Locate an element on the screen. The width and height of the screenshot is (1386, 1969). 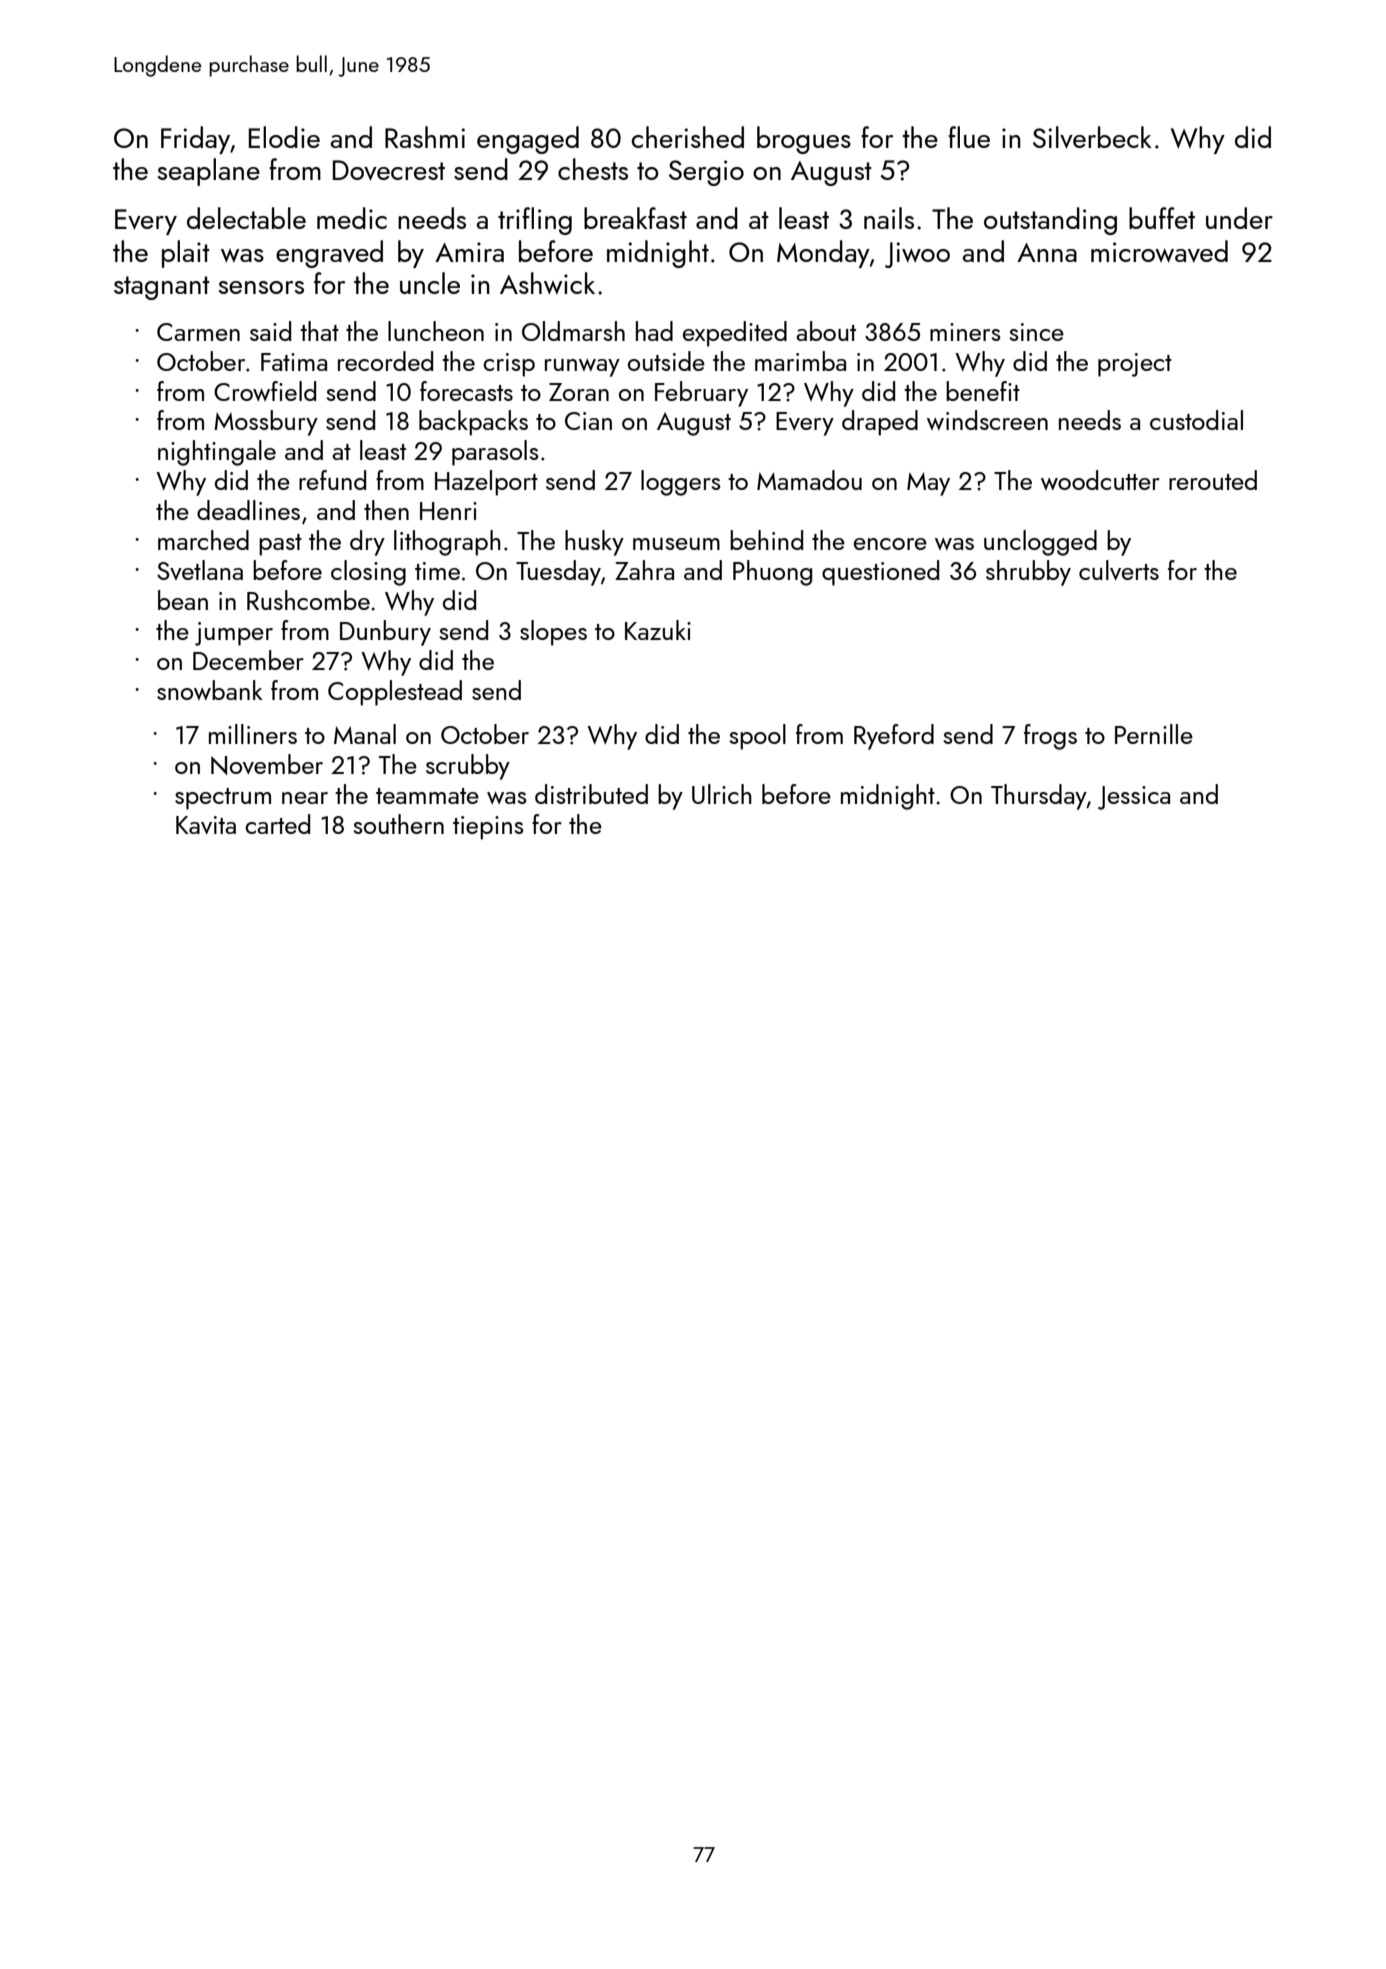
Kavita is located at coordinates (206, 825).
